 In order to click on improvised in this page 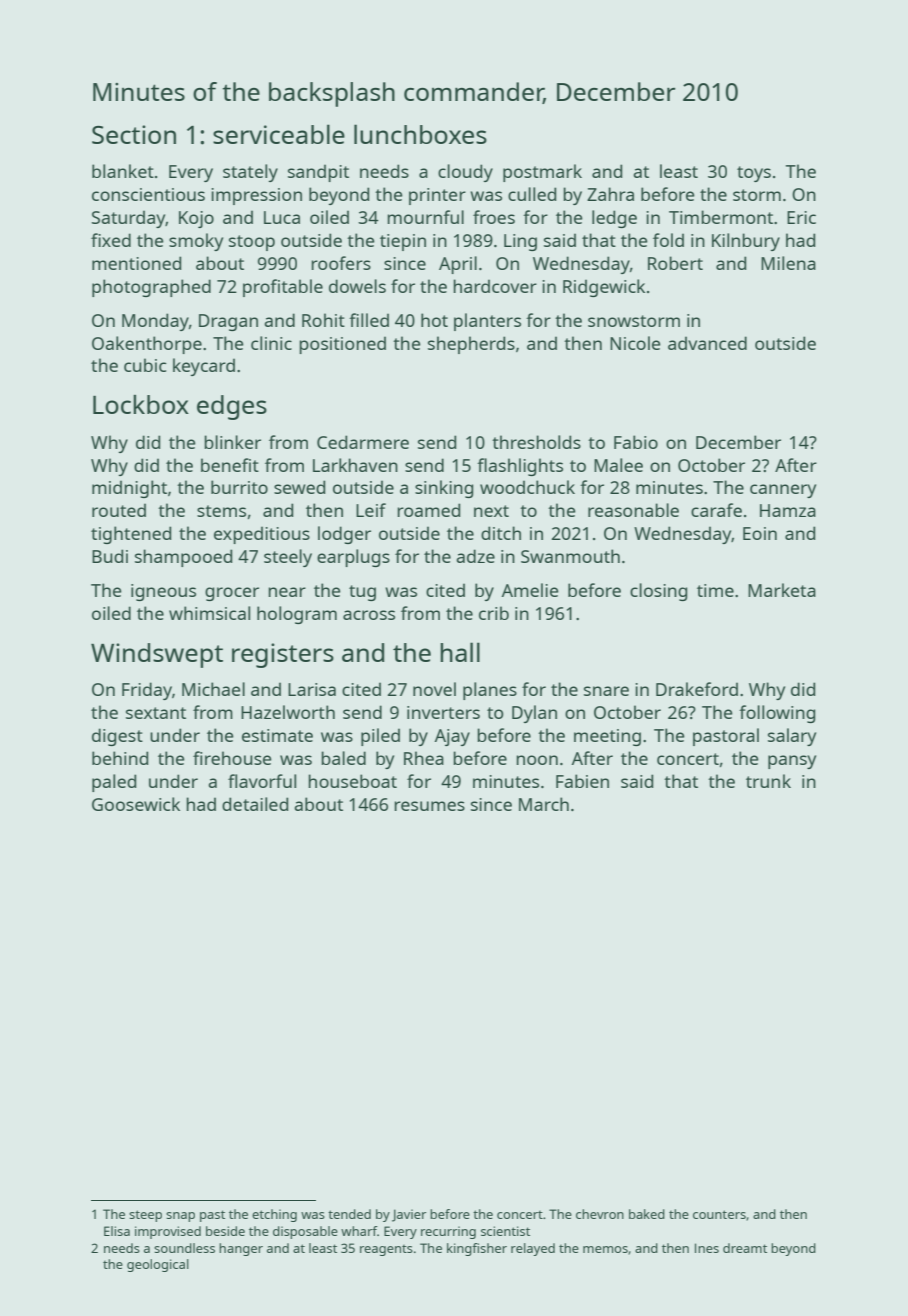, I will do `click(168, 1232)`.
